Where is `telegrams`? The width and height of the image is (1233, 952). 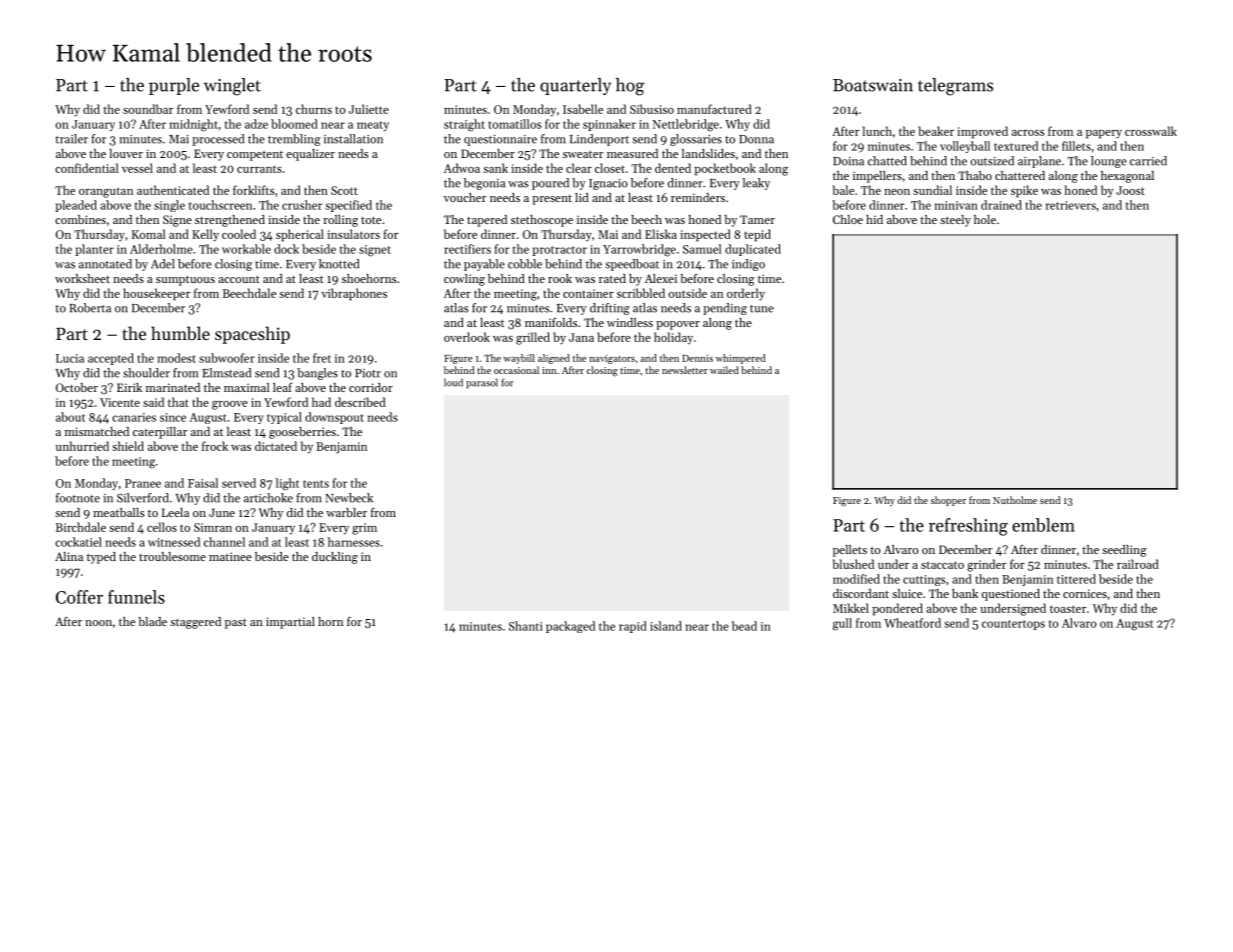
telegrams is located at coordinates (955, 87).
